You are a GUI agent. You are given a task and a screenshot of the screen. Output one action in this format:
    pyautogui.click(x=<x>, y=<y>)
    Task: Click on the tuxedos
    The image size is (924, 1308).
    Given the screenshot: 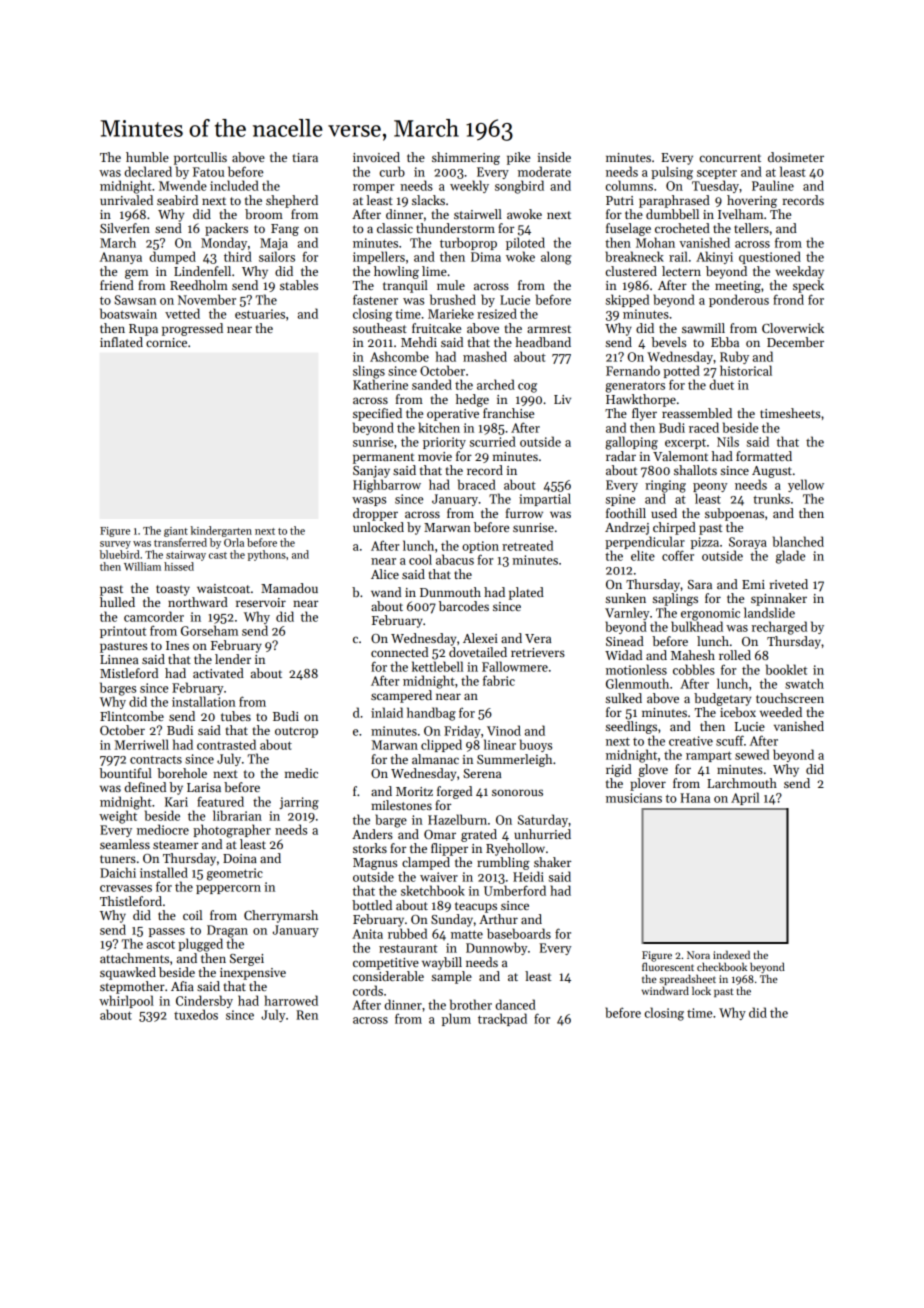 What is the action you would take?
    pyautogui.click(x=196, y=1014)
